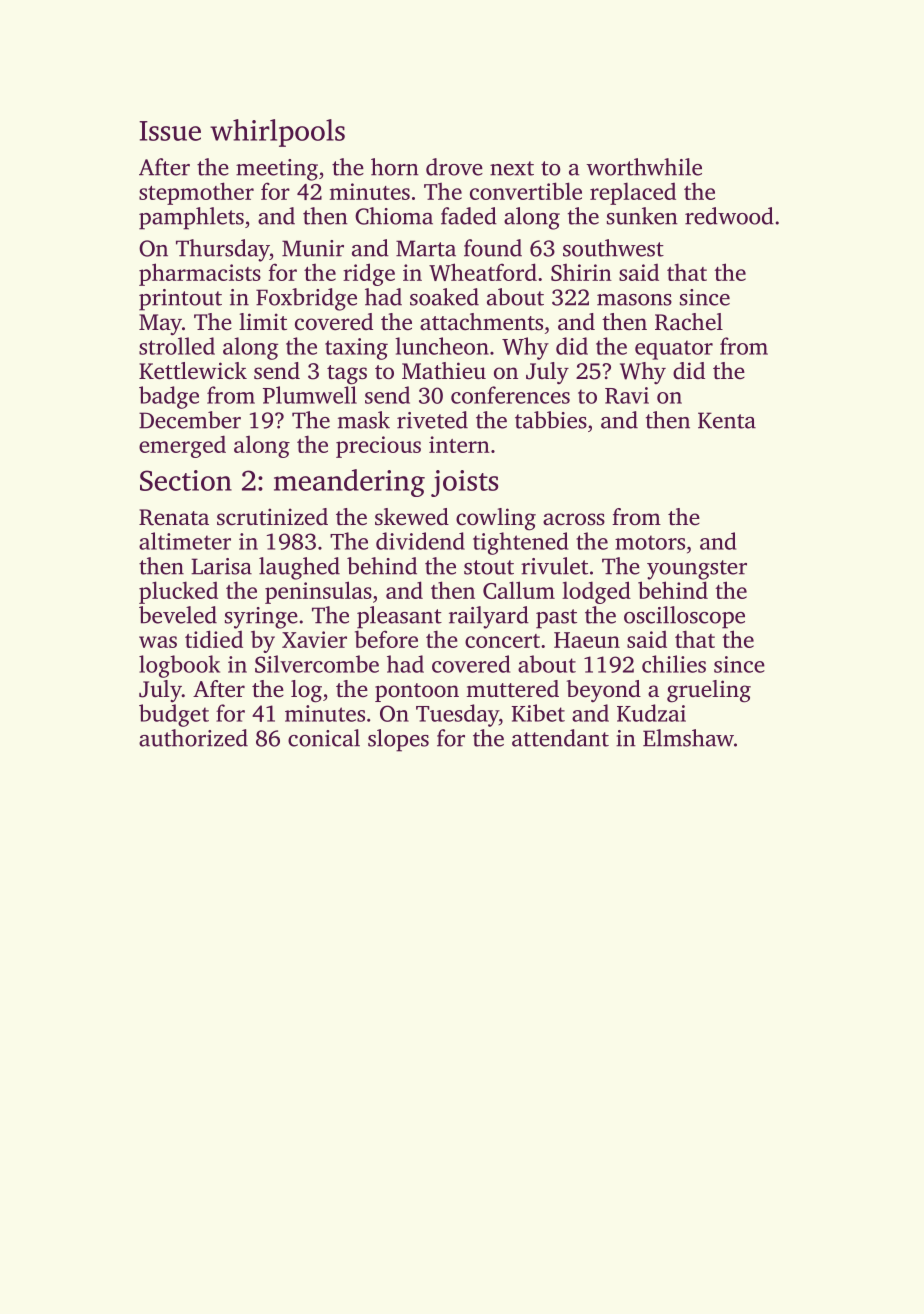 The width and height of the document is (924, 1314). Describe the element at coordinates (729, 216) in the document. I see `redwood` at that location.
